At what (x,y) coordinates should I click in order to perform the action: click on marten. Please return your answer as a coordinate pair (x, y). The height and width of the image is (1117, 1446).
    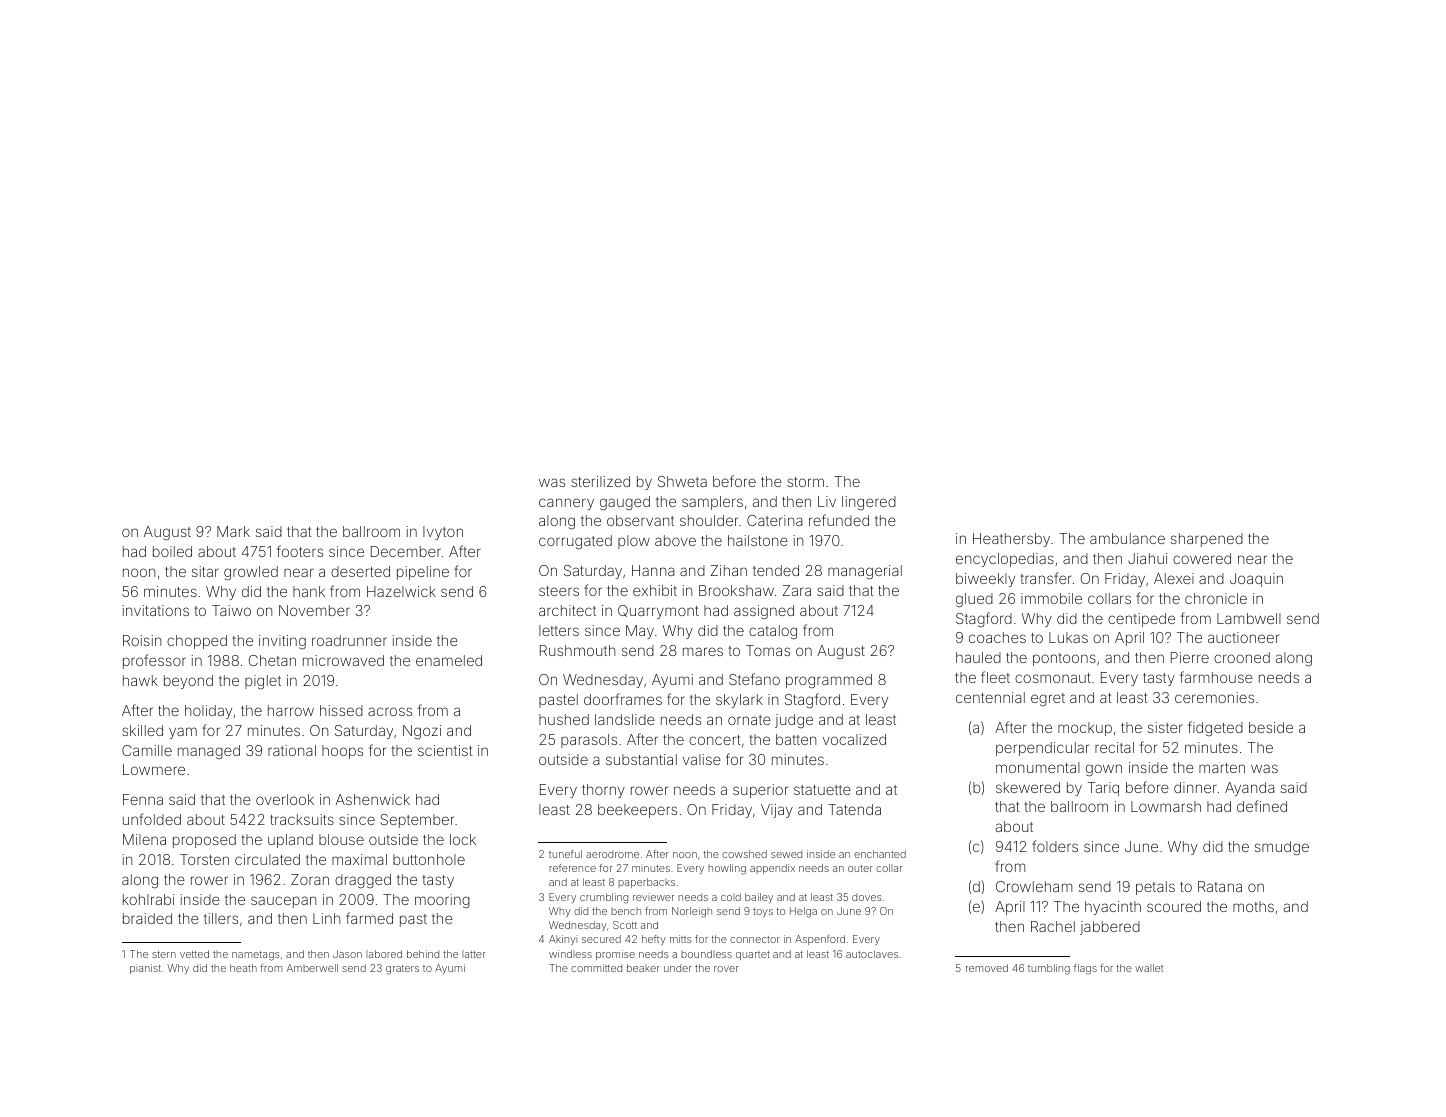
    Looking at the image, I should click on (1222, 768).
